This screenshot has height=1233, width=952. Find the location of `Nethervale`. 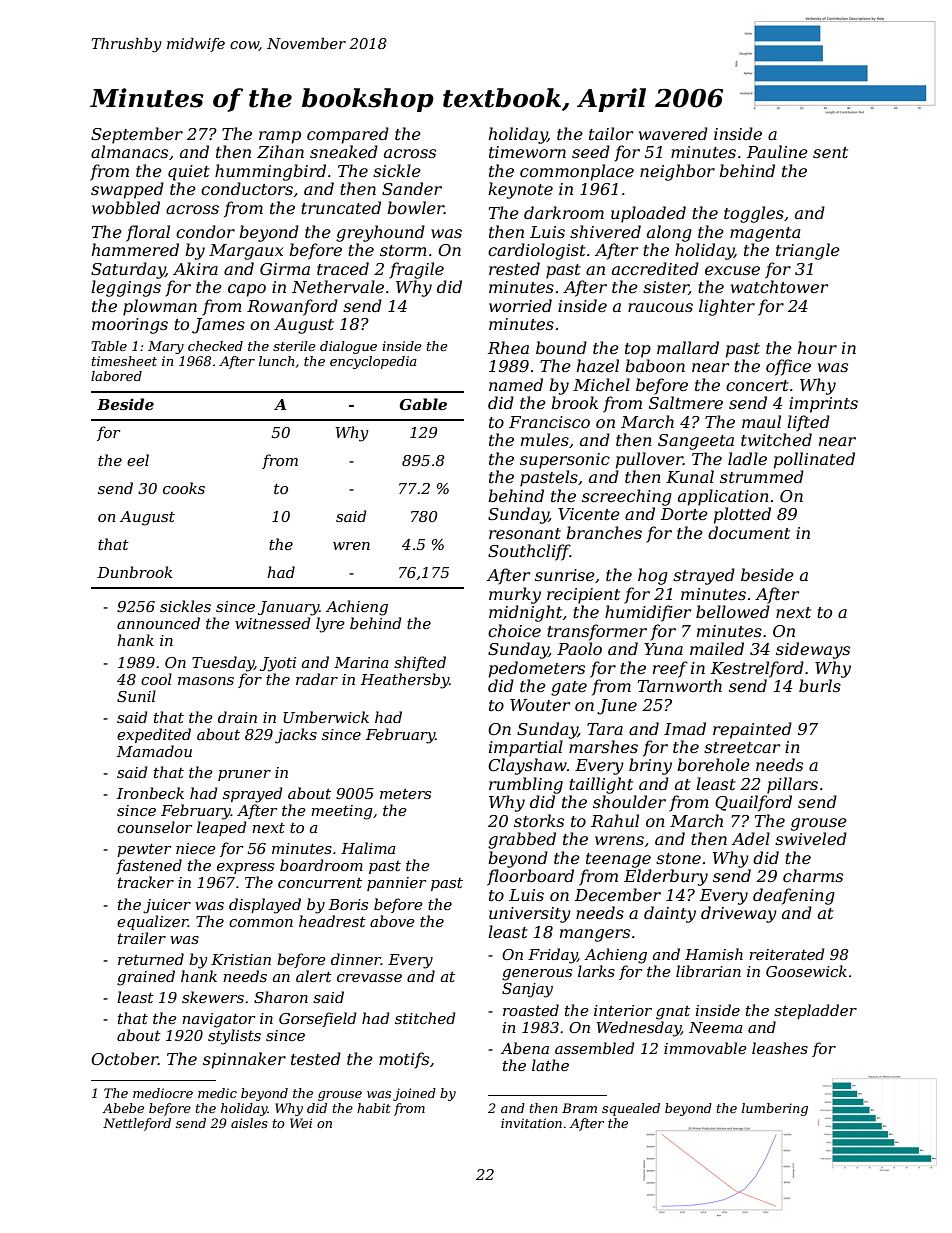

Nethervale is located at coordinates (338, 286).
